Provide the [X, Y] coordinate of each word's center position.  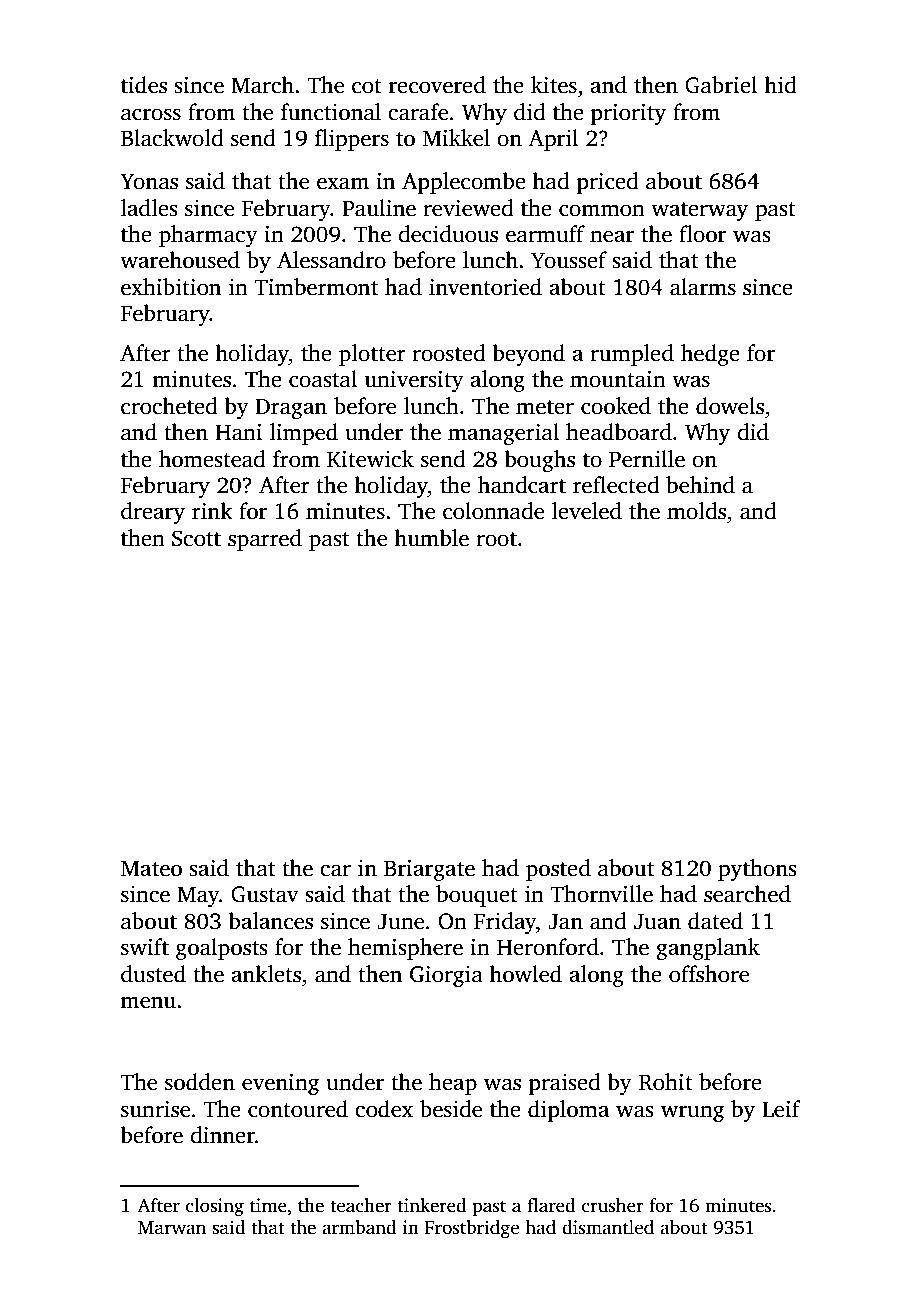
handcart [522, 485]
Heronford [548, 947]
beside [451, 1109]
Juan [657, 922]
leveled [587, 511]
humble [431, 538]
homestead [212, 459]
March [262, 85]
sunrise [155, 1109]
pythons [757, 870]
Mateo [151, 869]
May [198, 897]
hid [780, 85]
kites [554, 85]
